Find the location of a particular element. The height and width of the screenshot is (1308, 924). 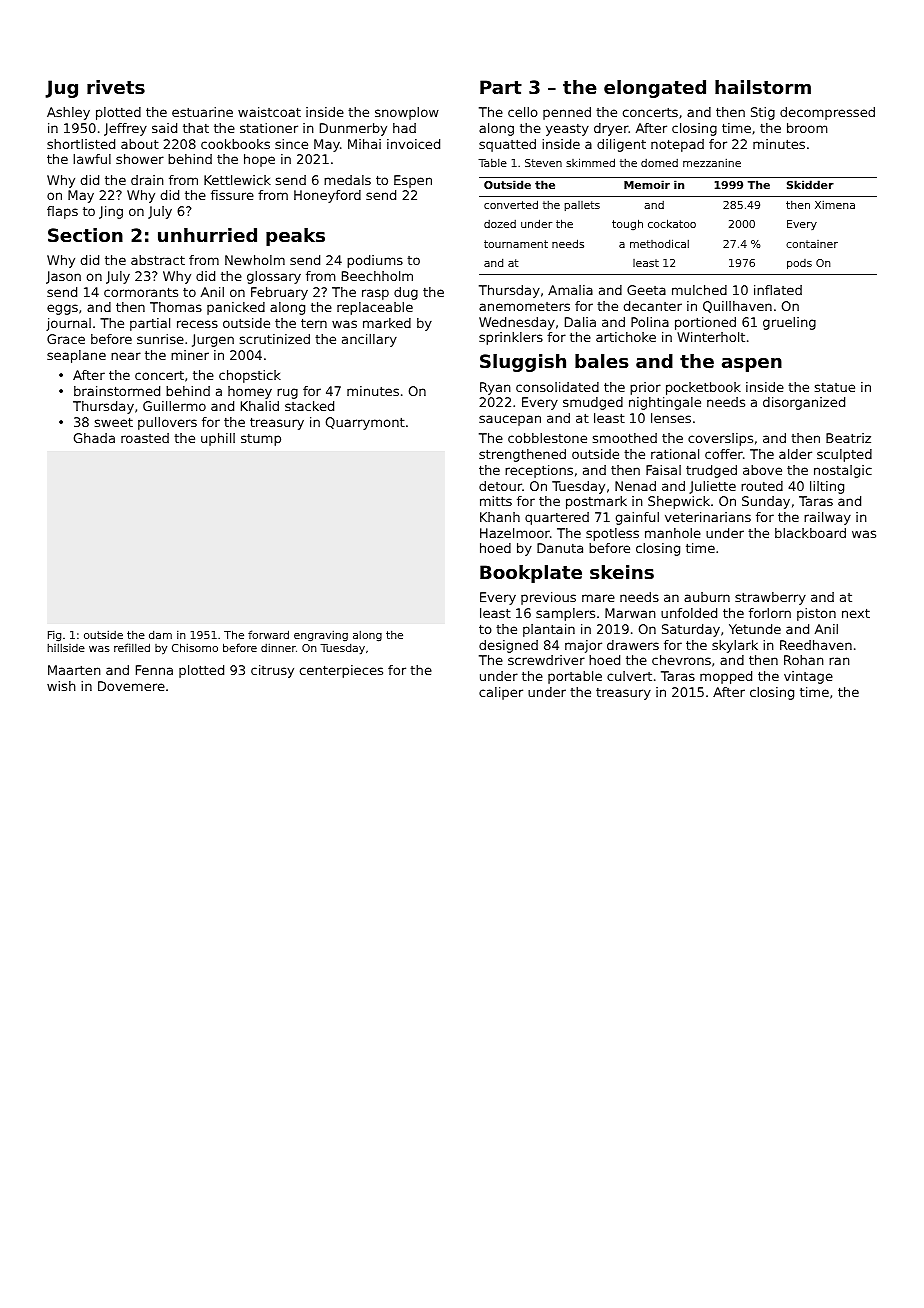

chopstick is located at coordinates (250, 376).
